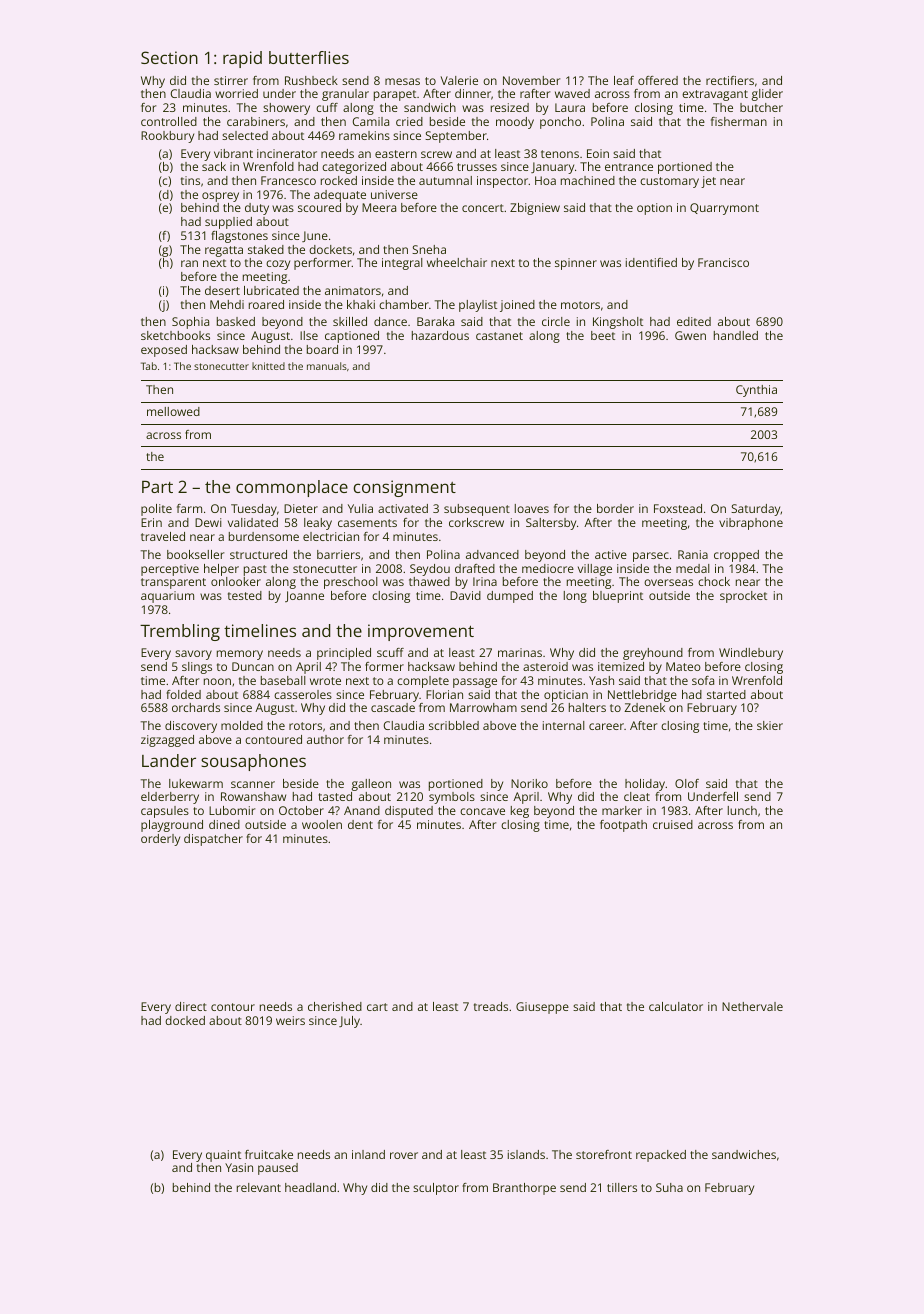  What do you see at coordinates (475, 683) in the page?
I see `passage` at bounding box center [475, 683].
